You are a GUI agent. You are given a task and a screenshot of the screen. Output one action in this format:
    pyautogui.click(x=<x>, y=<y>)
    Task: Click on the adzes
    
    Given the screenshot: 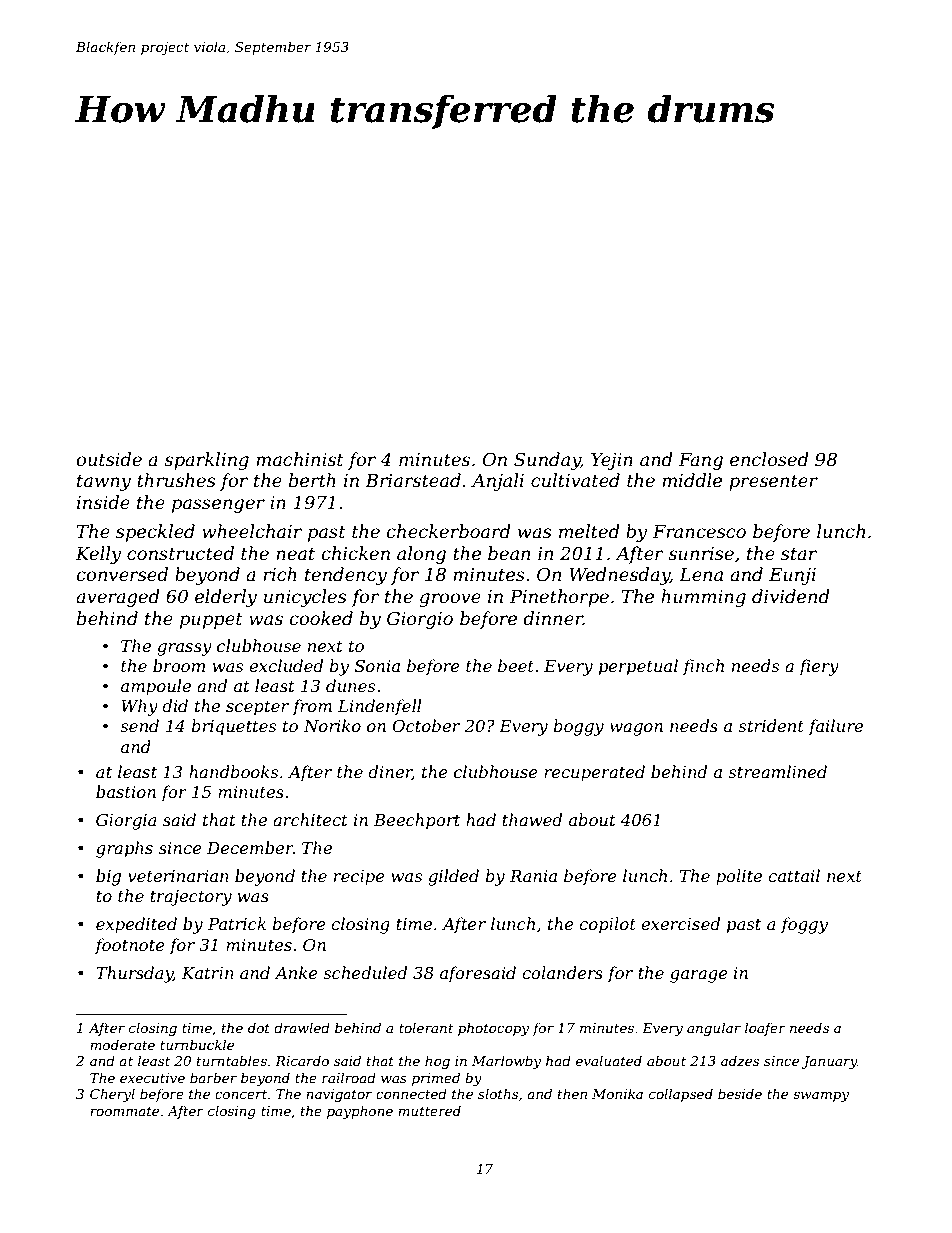 What is the action you would take?
    pyautogui.click(x=740, y=1061)
